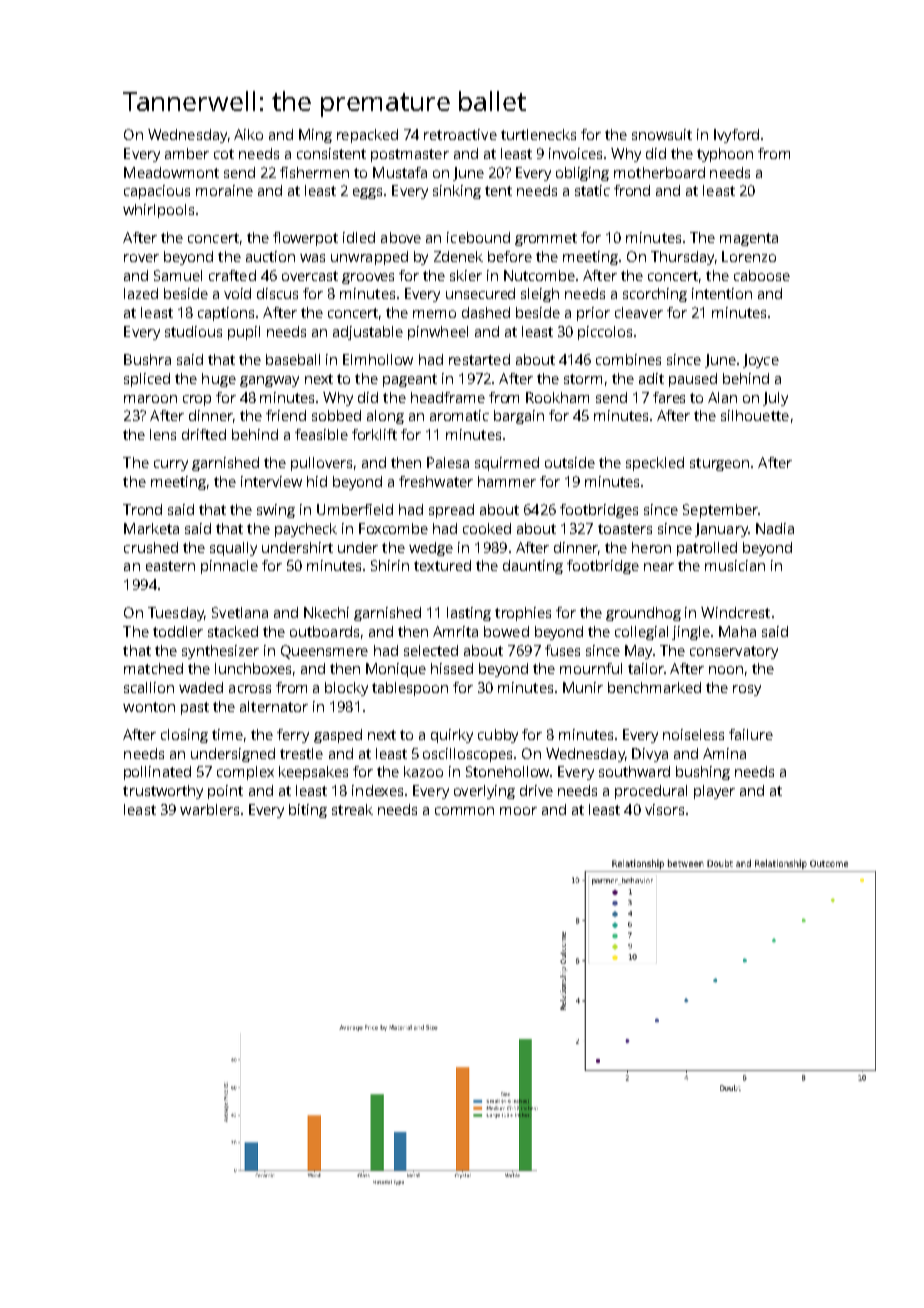 The image size is (924, 1308). What do you see at coordinates (142, 509) in the page?
I see `Trond` at bounding box center [142, 509].
